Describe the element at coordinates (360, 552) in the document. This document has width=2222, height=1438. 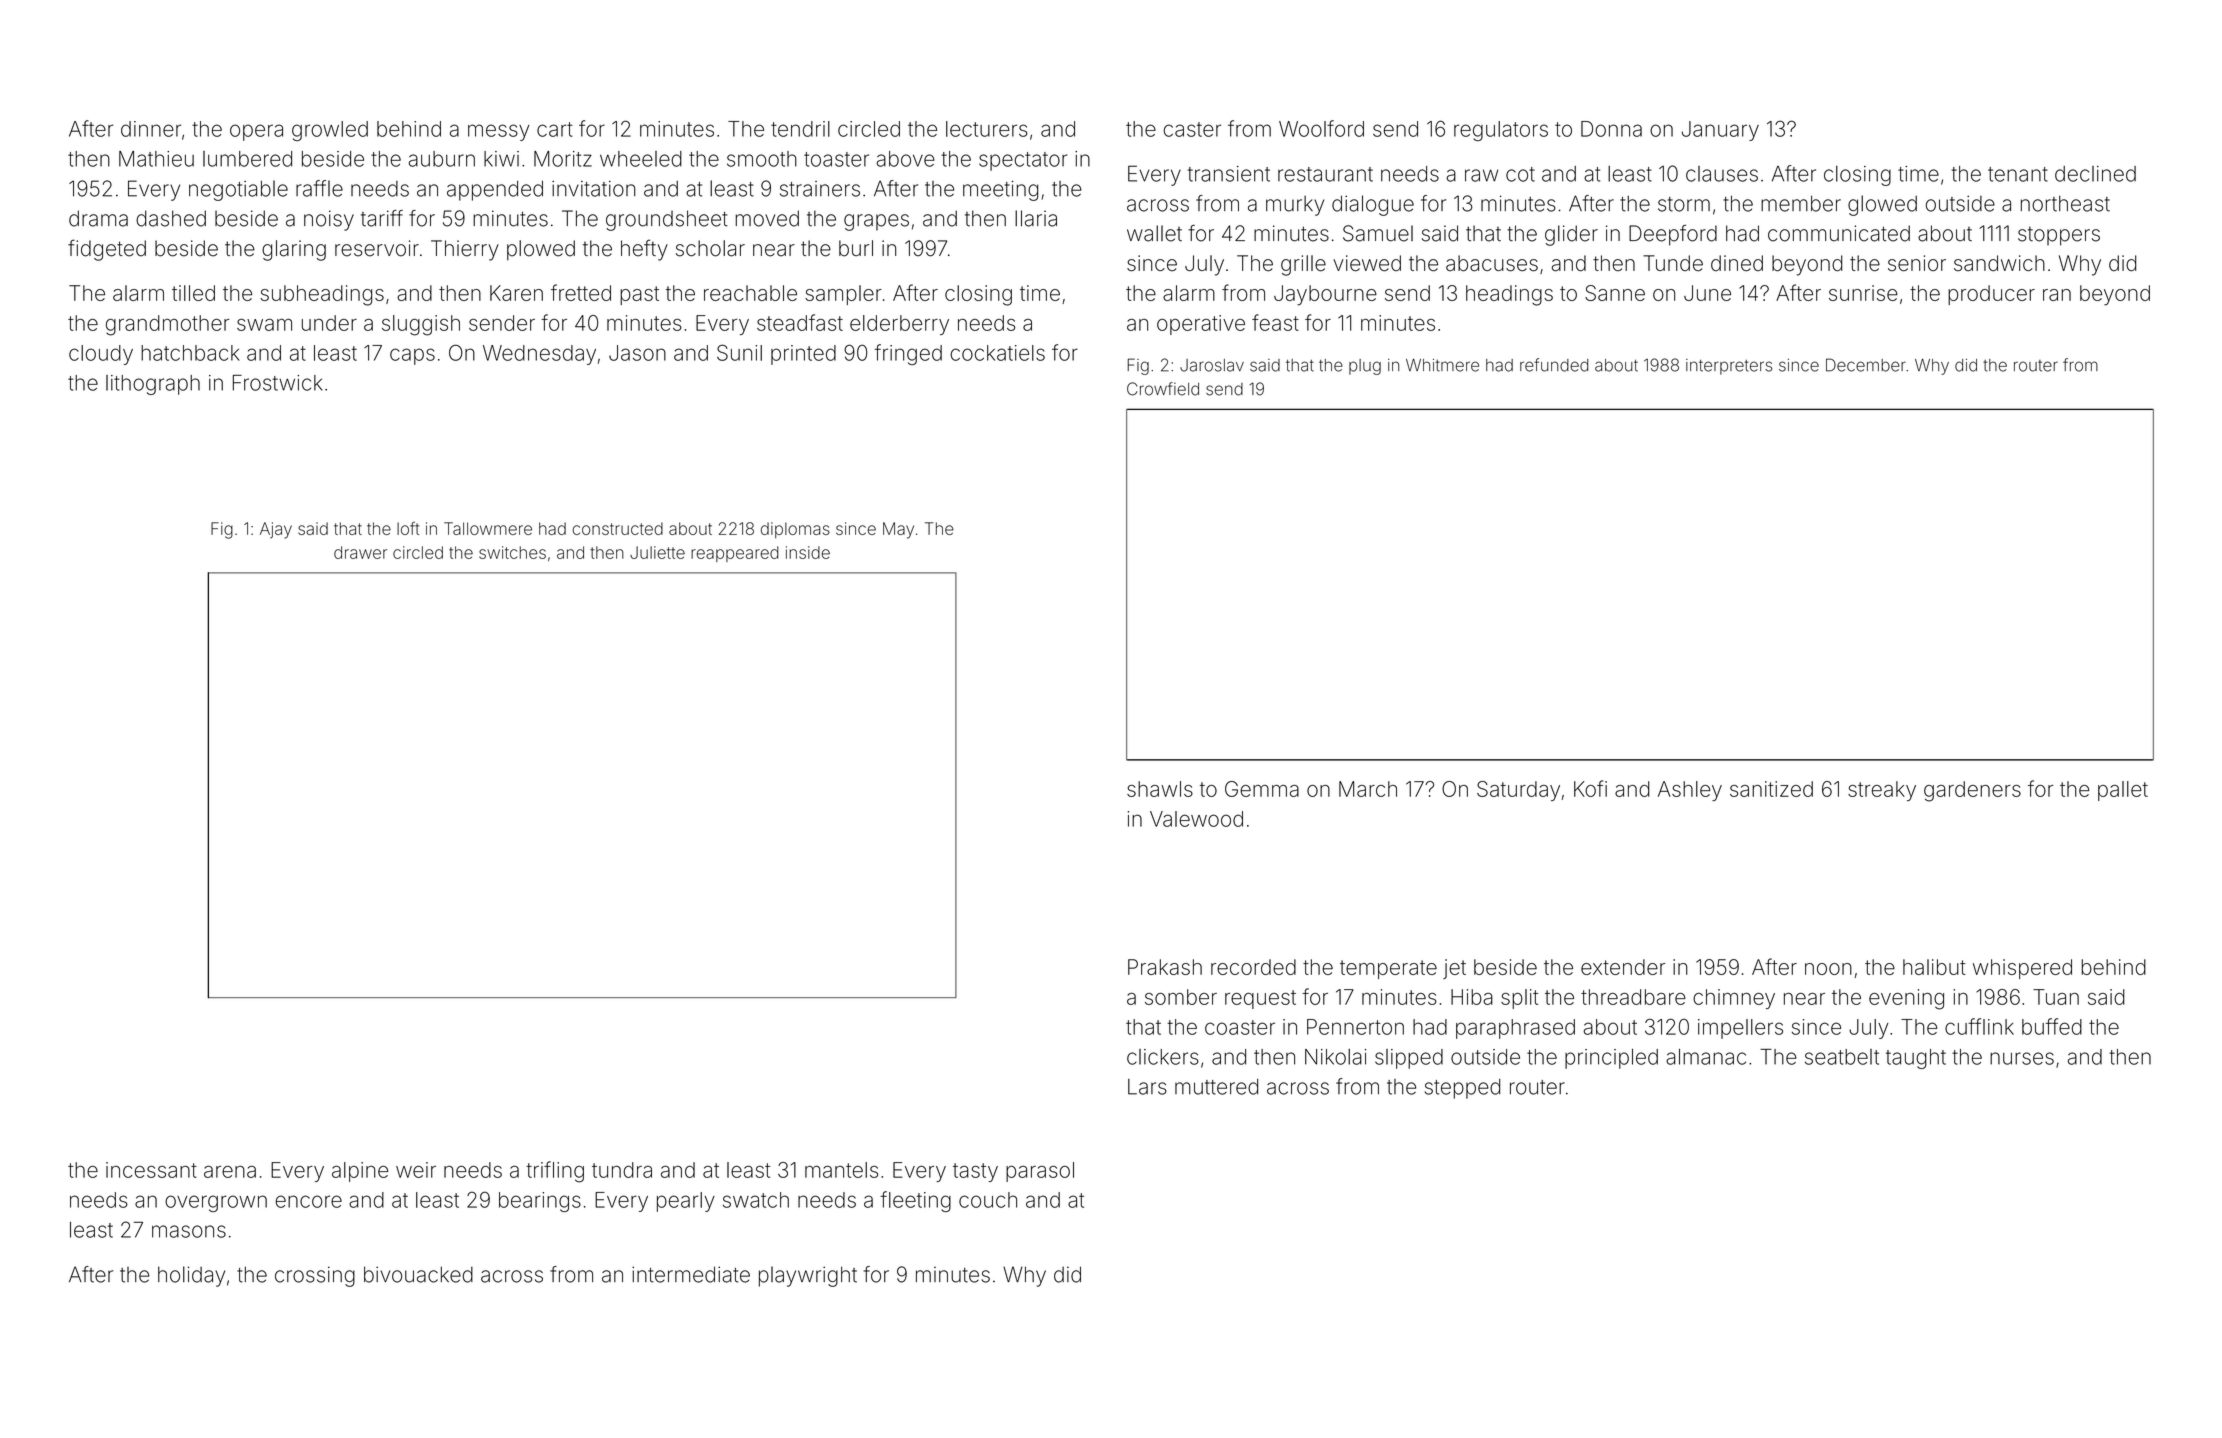
I see `drawer` at that location.
